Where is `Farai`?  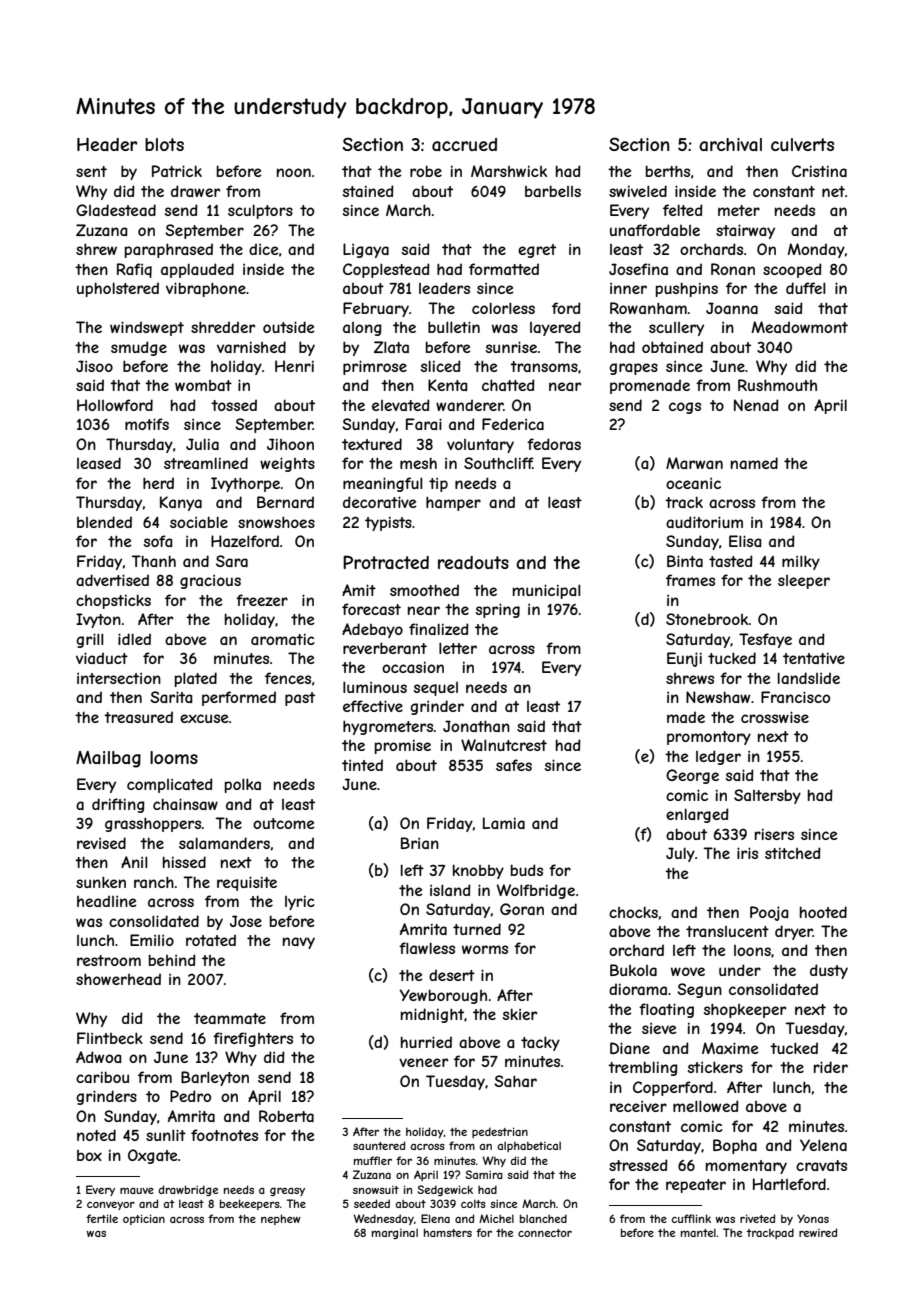
Farai is located at coordinates (424, 424).
